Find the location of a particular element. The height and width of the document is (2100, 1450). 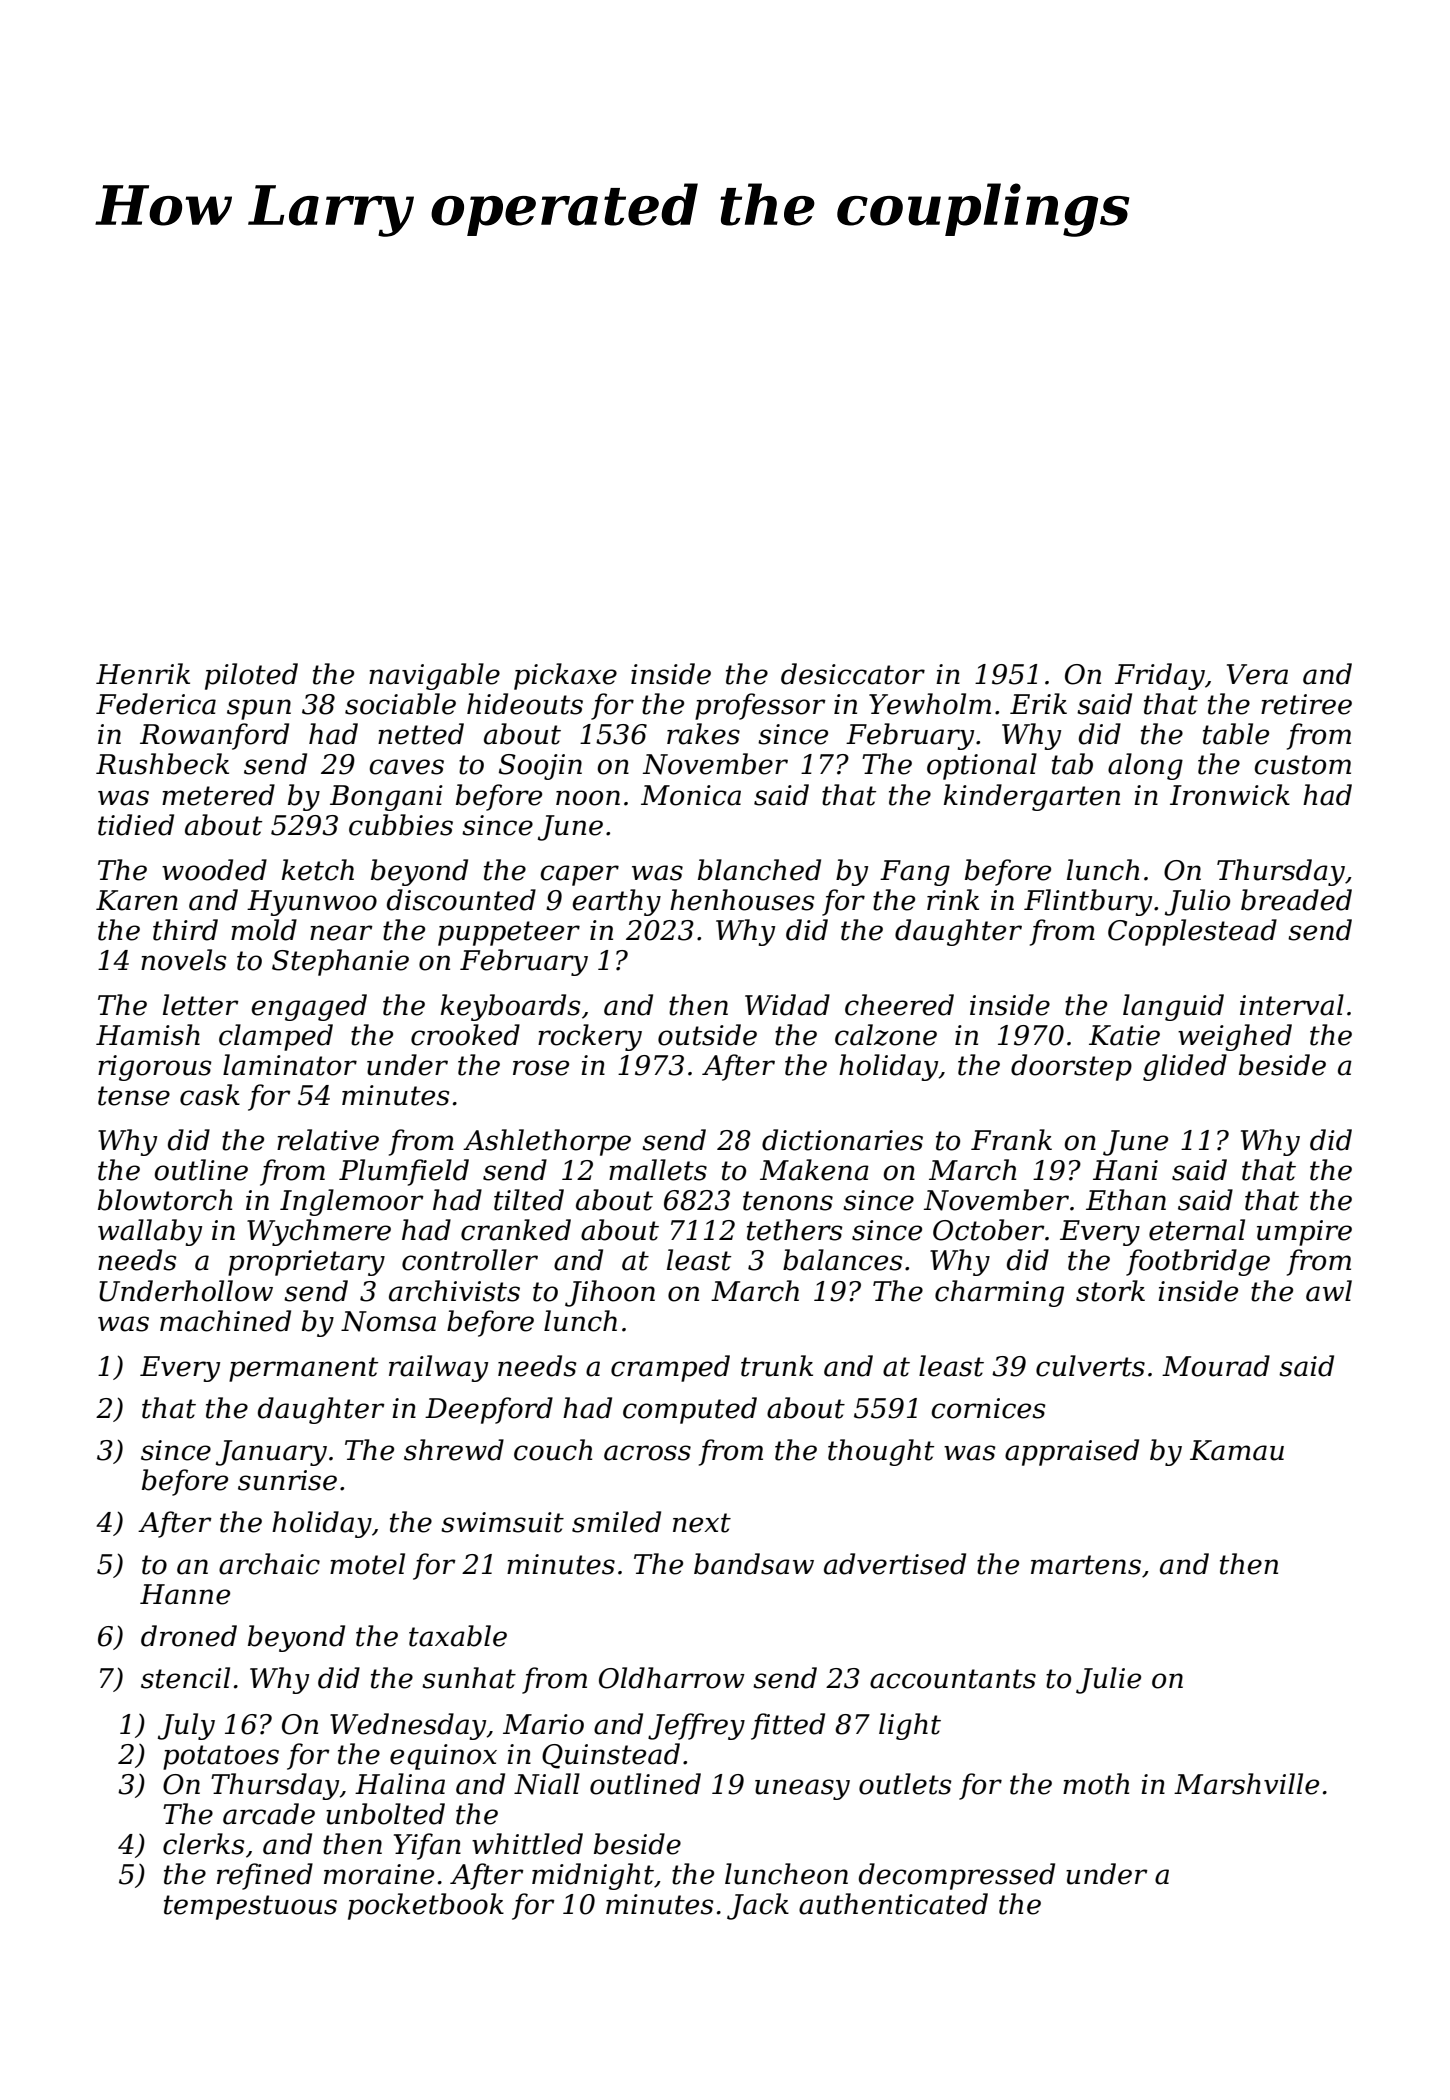

appraised is located at coordinates (1072, 1452).
